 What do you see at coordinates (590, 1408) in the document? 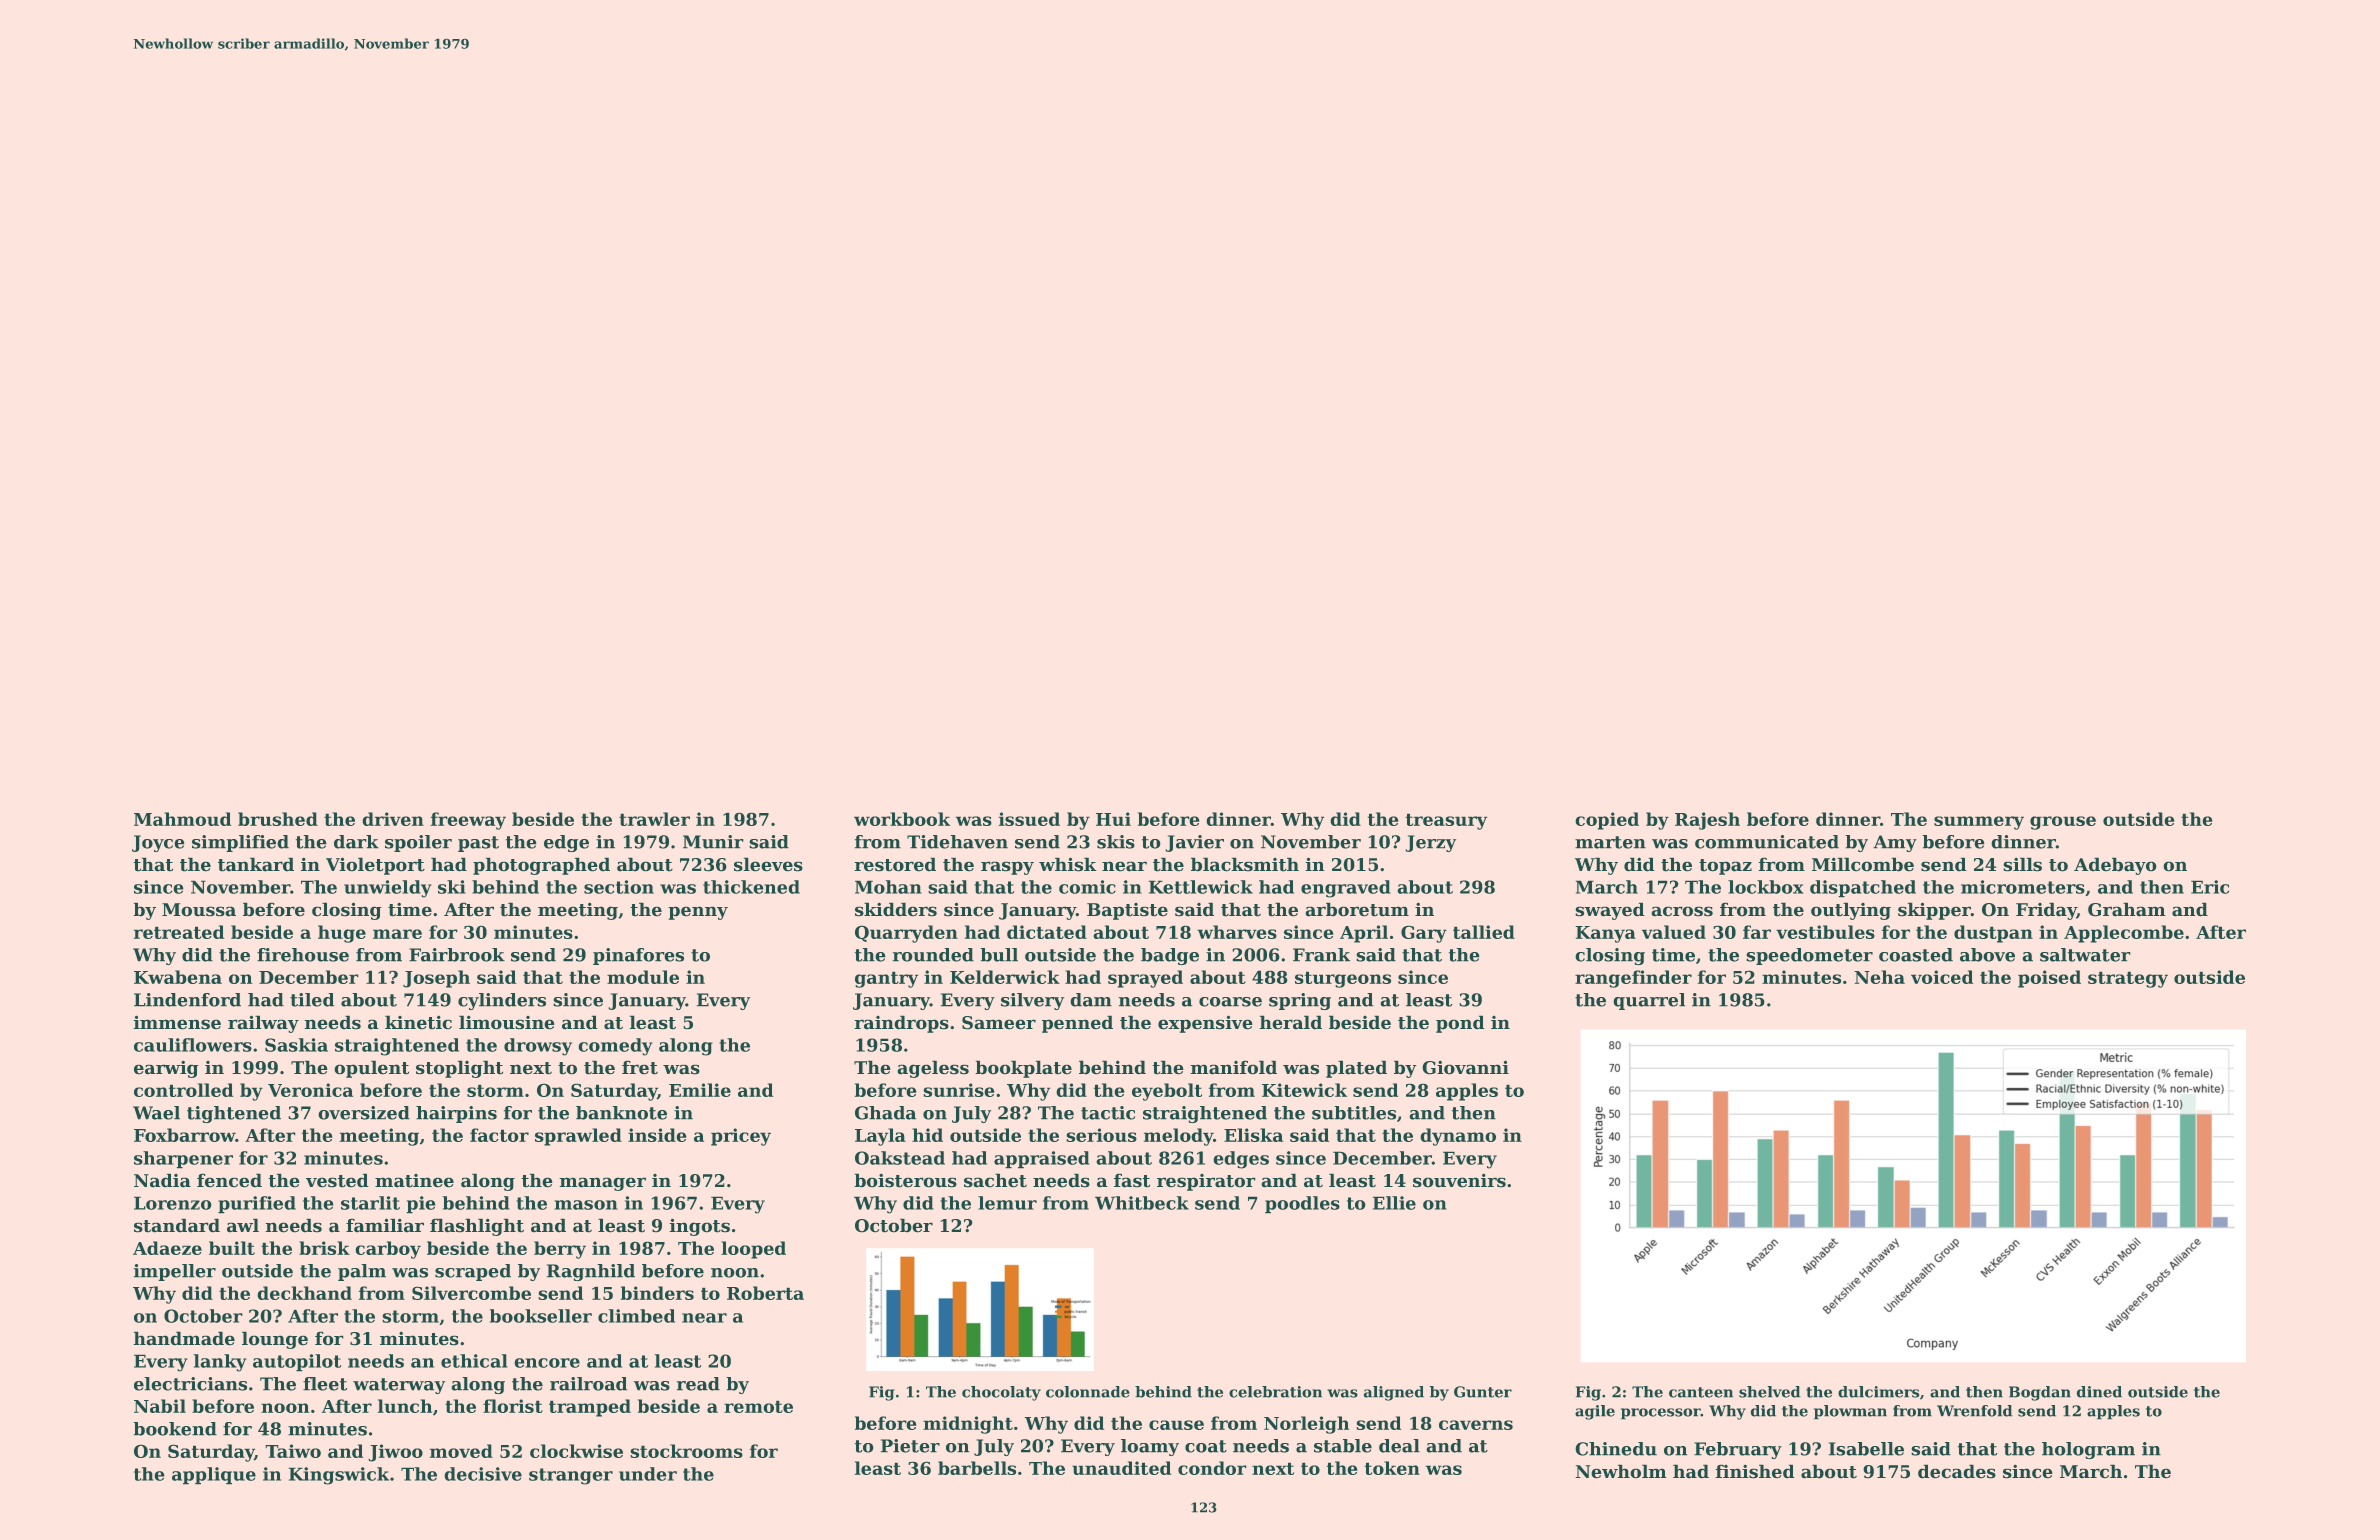
I see `tramped` at bounding box center [590, 1408].
